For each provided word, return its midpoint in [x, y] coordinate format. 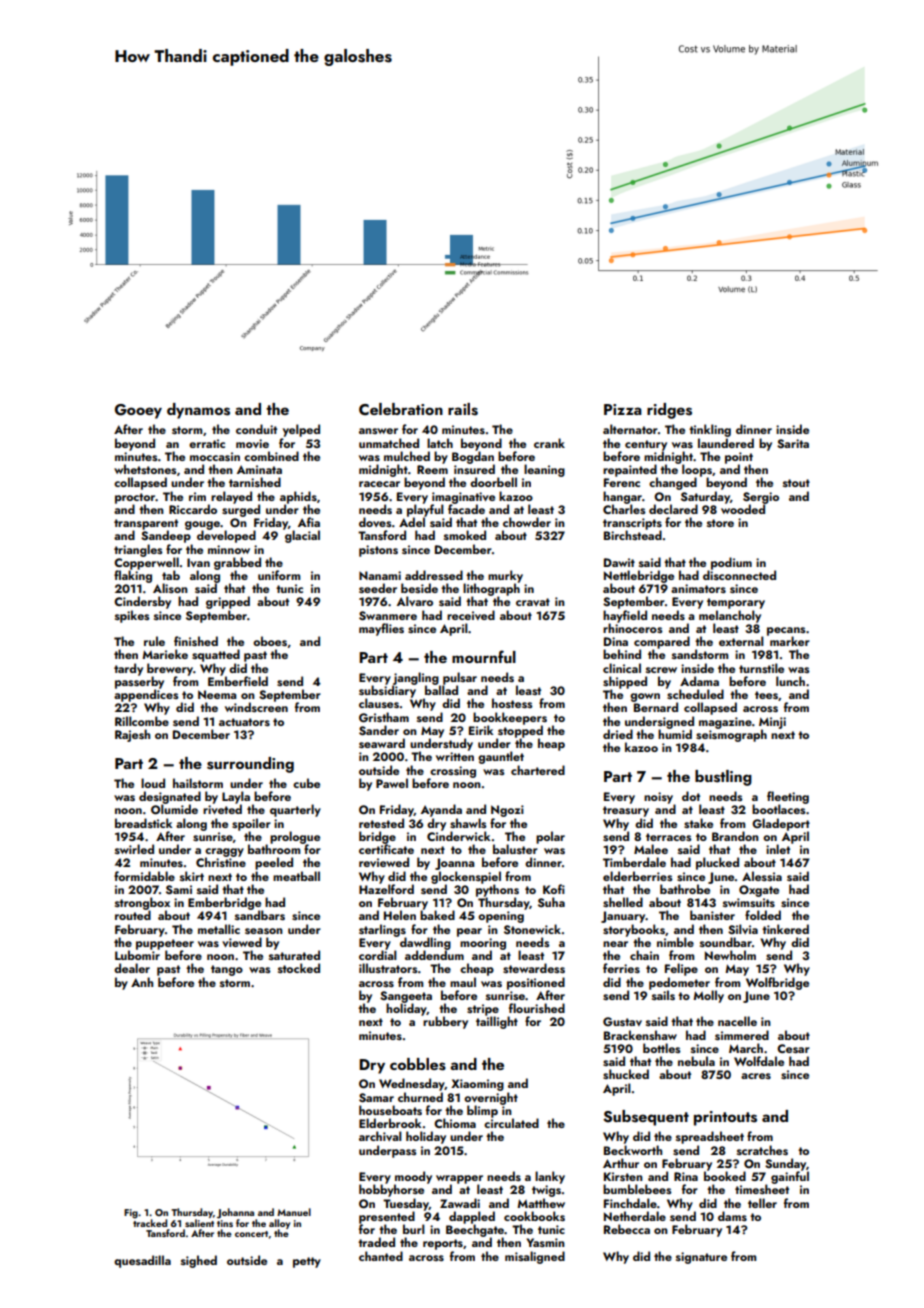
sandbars [260, 915]
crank [549, 443]
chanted [381, 1256]
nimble [675, 942]
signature [701, 1258]
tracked [150, 1223]
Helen [400, 915]
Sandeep [166, 536]
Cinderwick [459, 836]
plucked [717, 863]
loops [697, 470]
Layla [236, 797]
